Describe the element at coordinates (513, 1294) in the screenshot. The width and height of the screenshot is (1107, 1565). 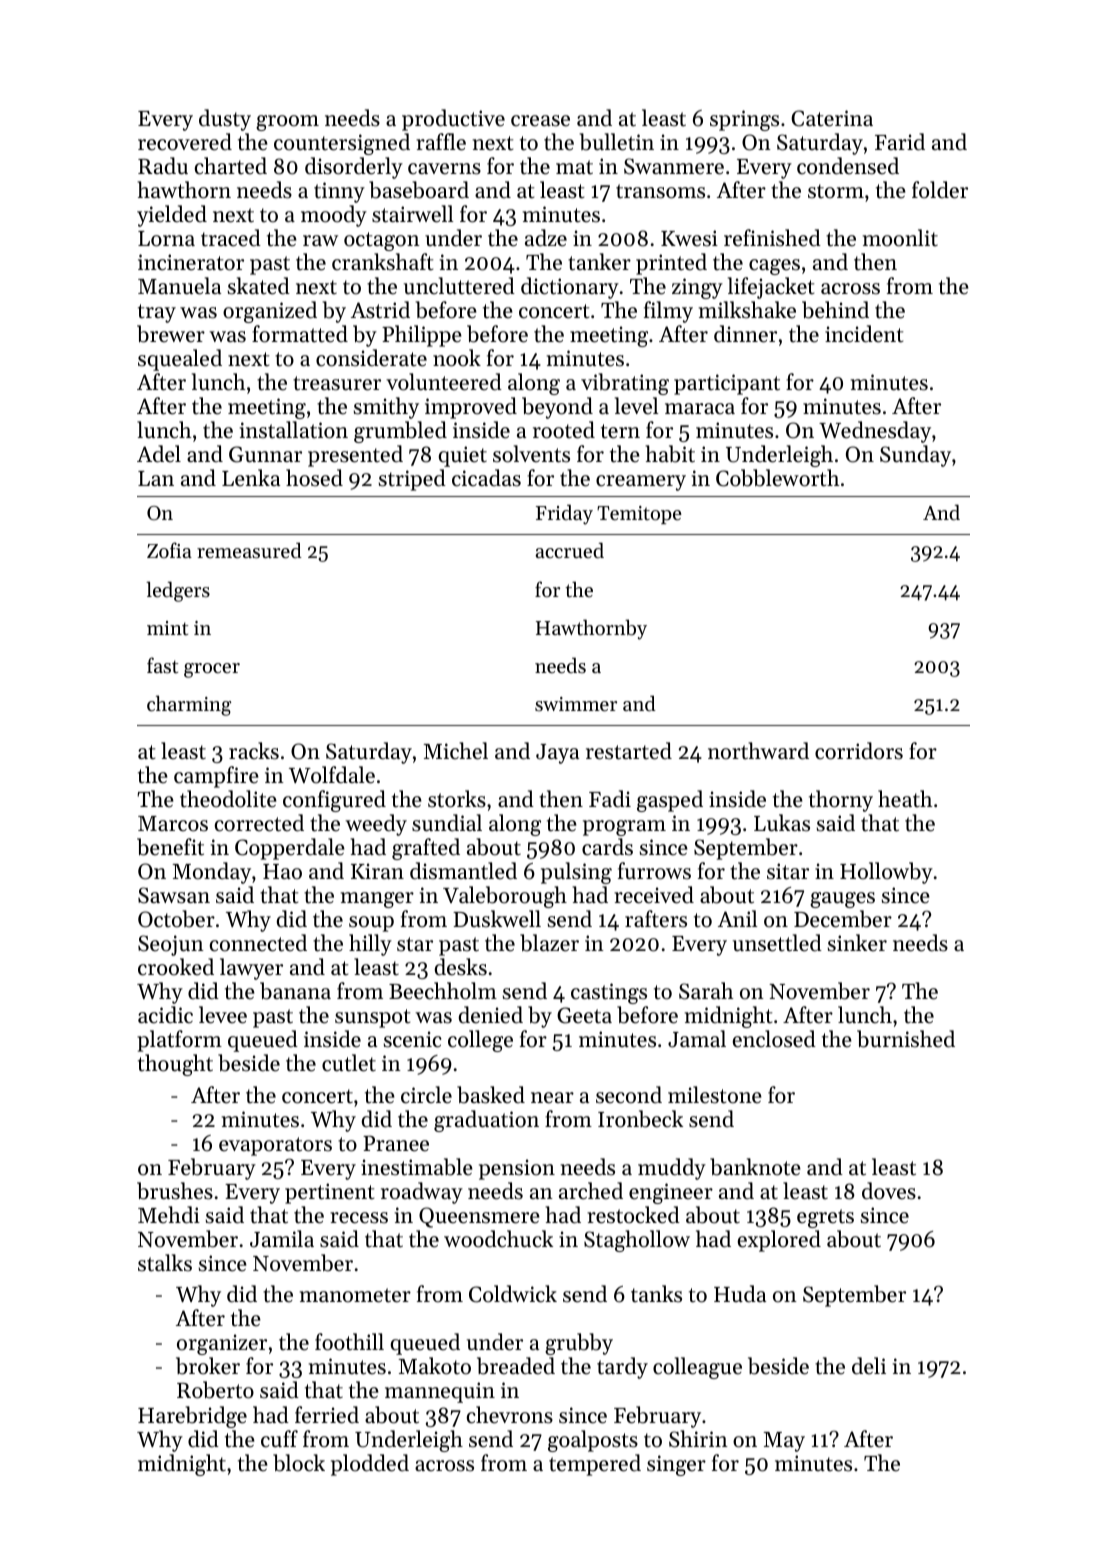
I see `Coldwick` at that location.
